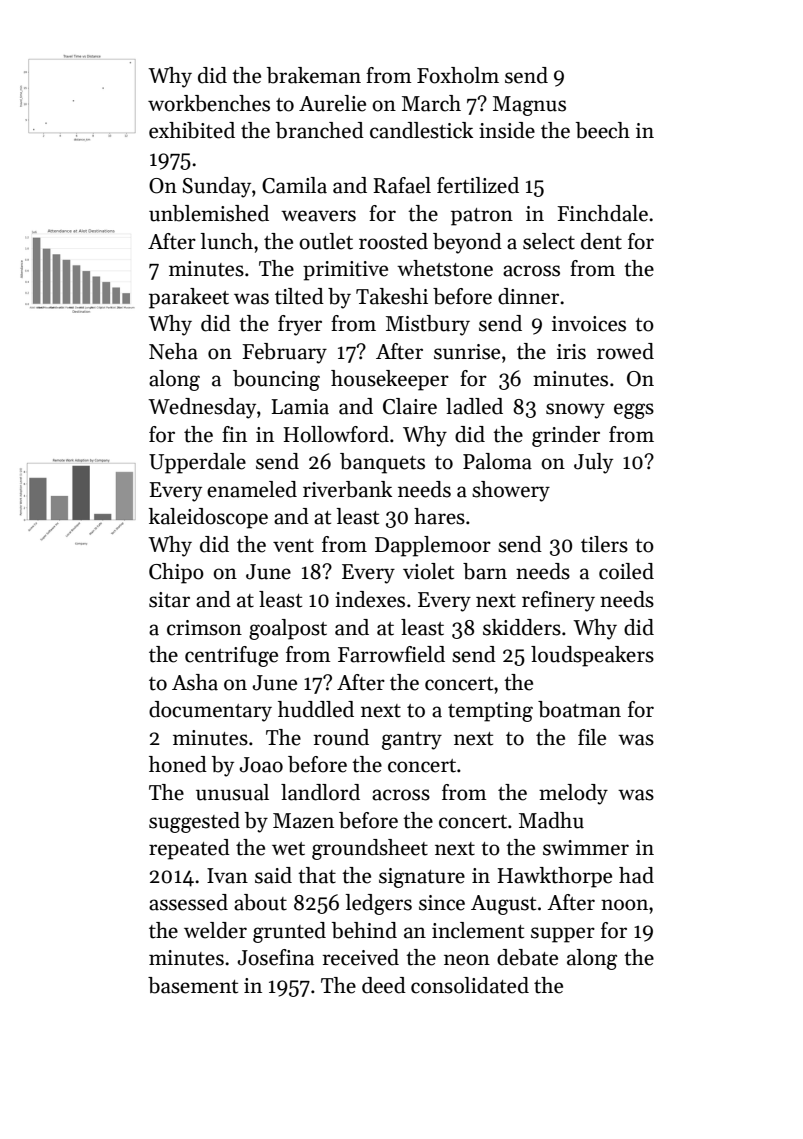 Image resolution: width=803 pixels, height=1139 pixels. Describe the element at coordinates (402, 185) in the page. I see `Rafael` at that location.
